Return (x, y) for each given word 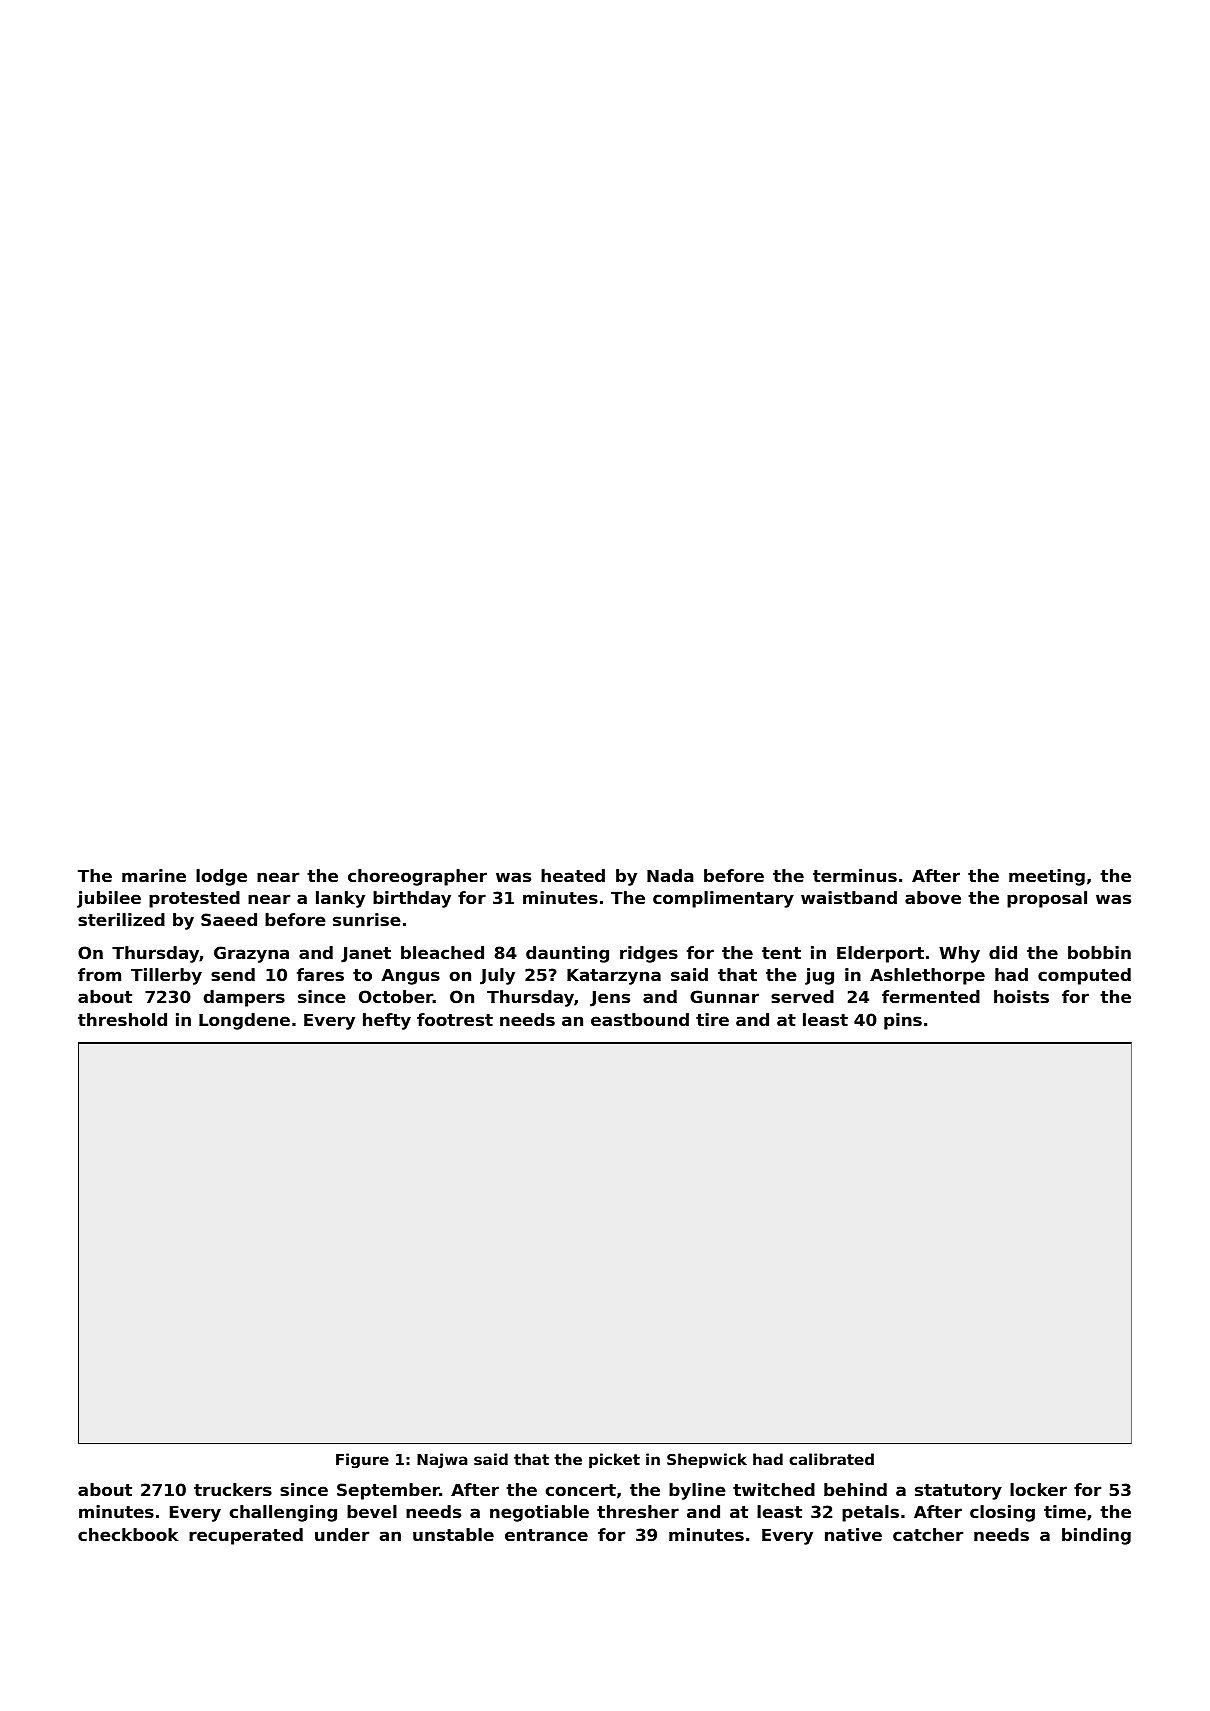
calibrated (831, 1459)
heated (573, 875)
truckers (233, 1489)
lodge (221, 877)
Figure (362, 1460)
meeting (1047, 877)
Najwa (442, 1460)
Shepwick (707, 1460)
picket (614, 1460)
